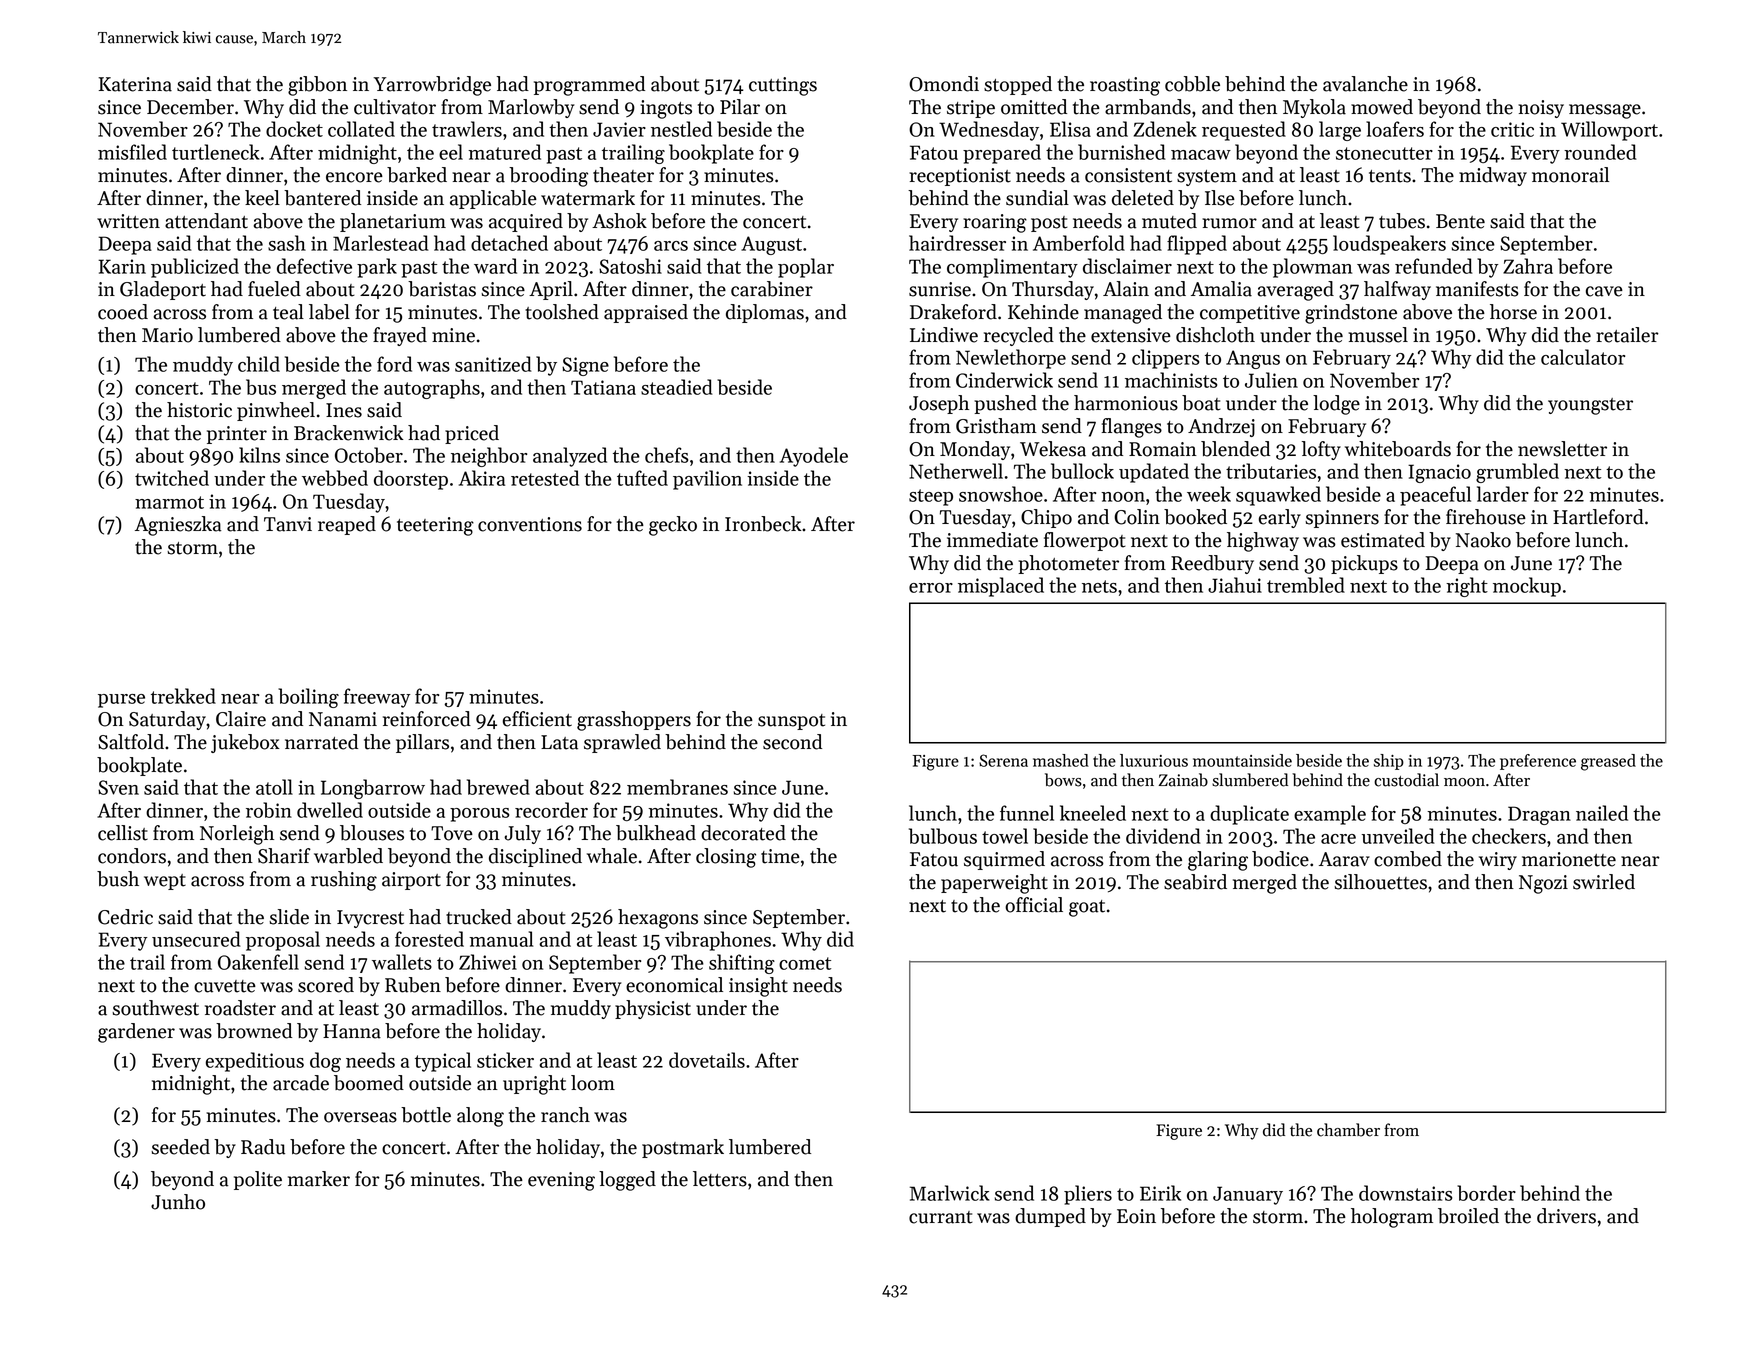 The height and width of the screenshot is (1363, 1764). I want to click on Omondi, so click(944, 84).
